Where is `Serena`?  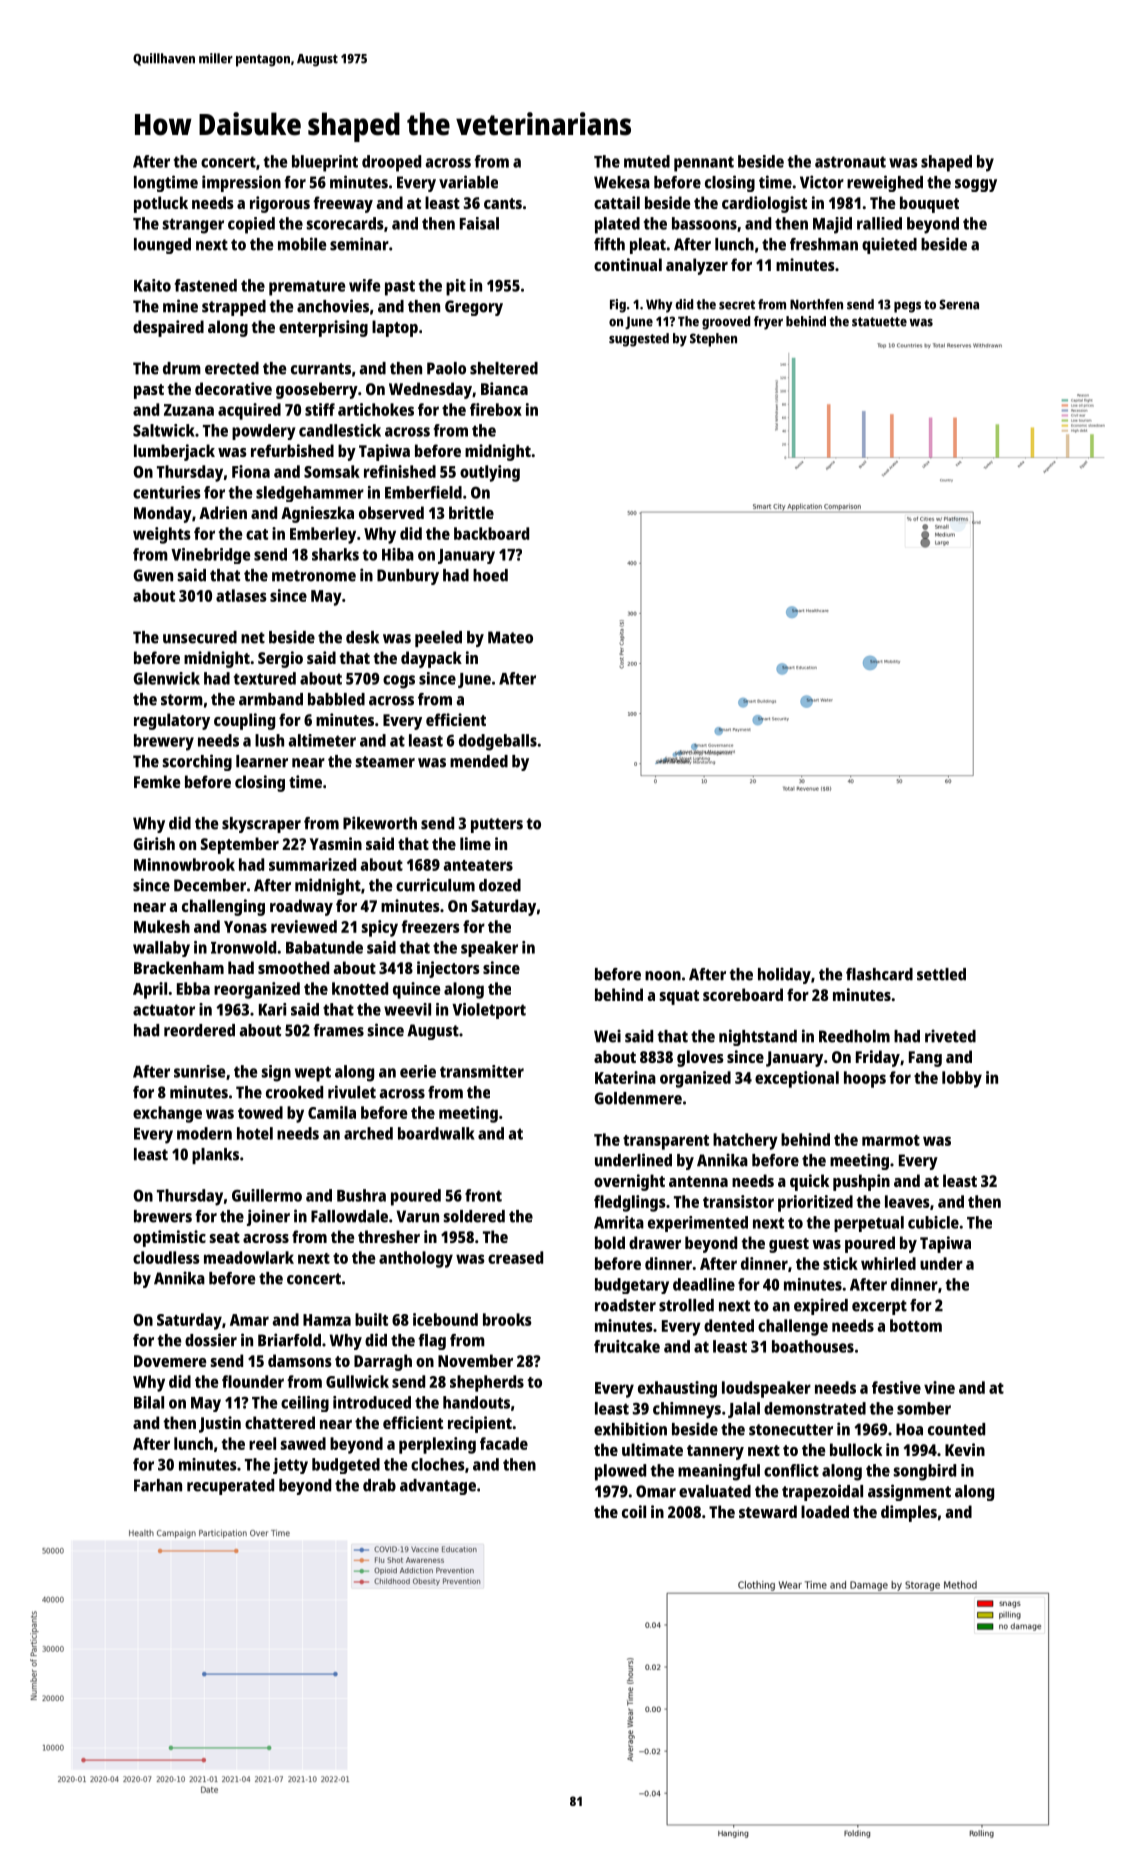 Serena is located at coordinates (959, 304).
